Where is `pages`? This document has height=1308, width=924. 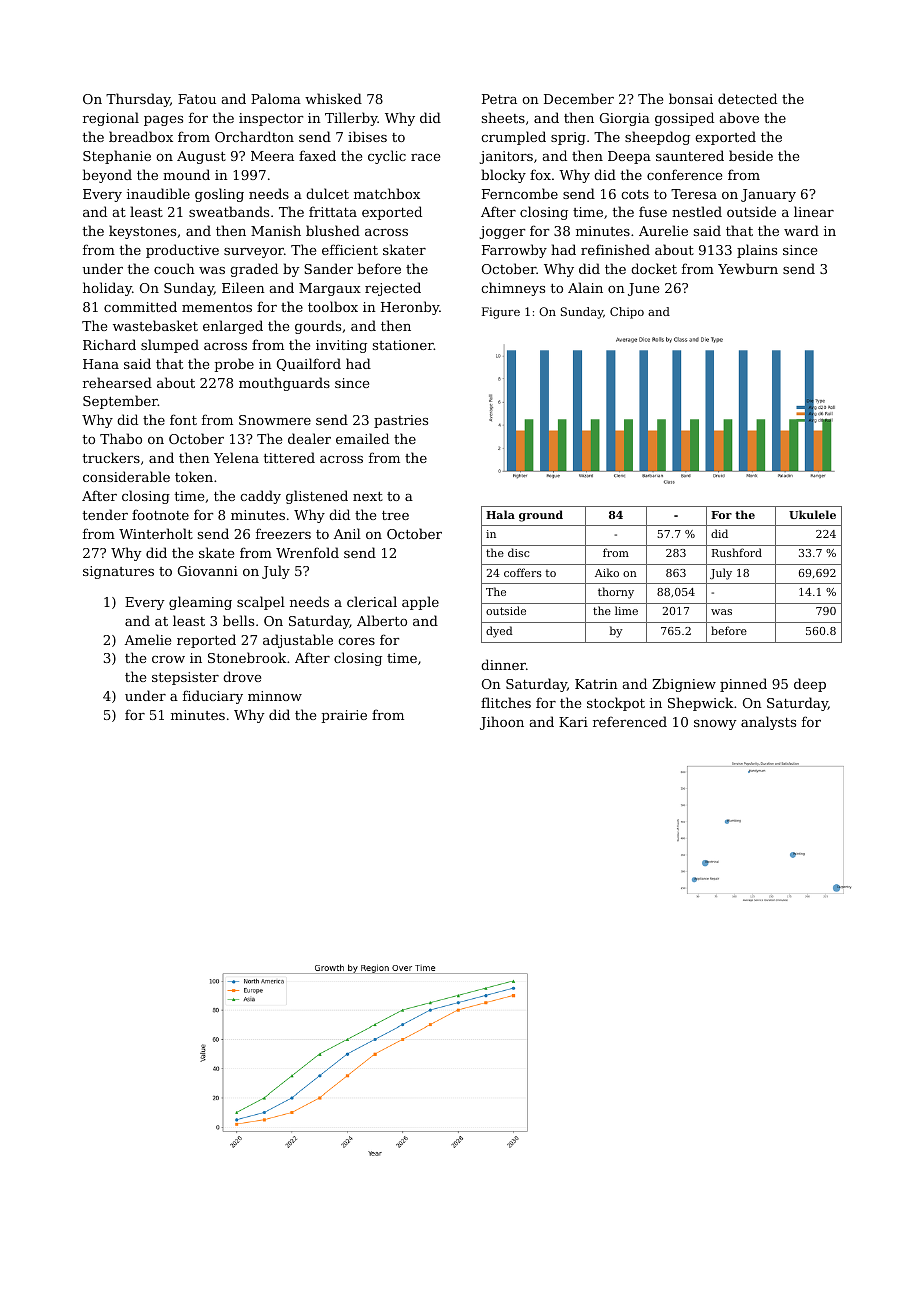 pages is located at coordinates (163, 121).
